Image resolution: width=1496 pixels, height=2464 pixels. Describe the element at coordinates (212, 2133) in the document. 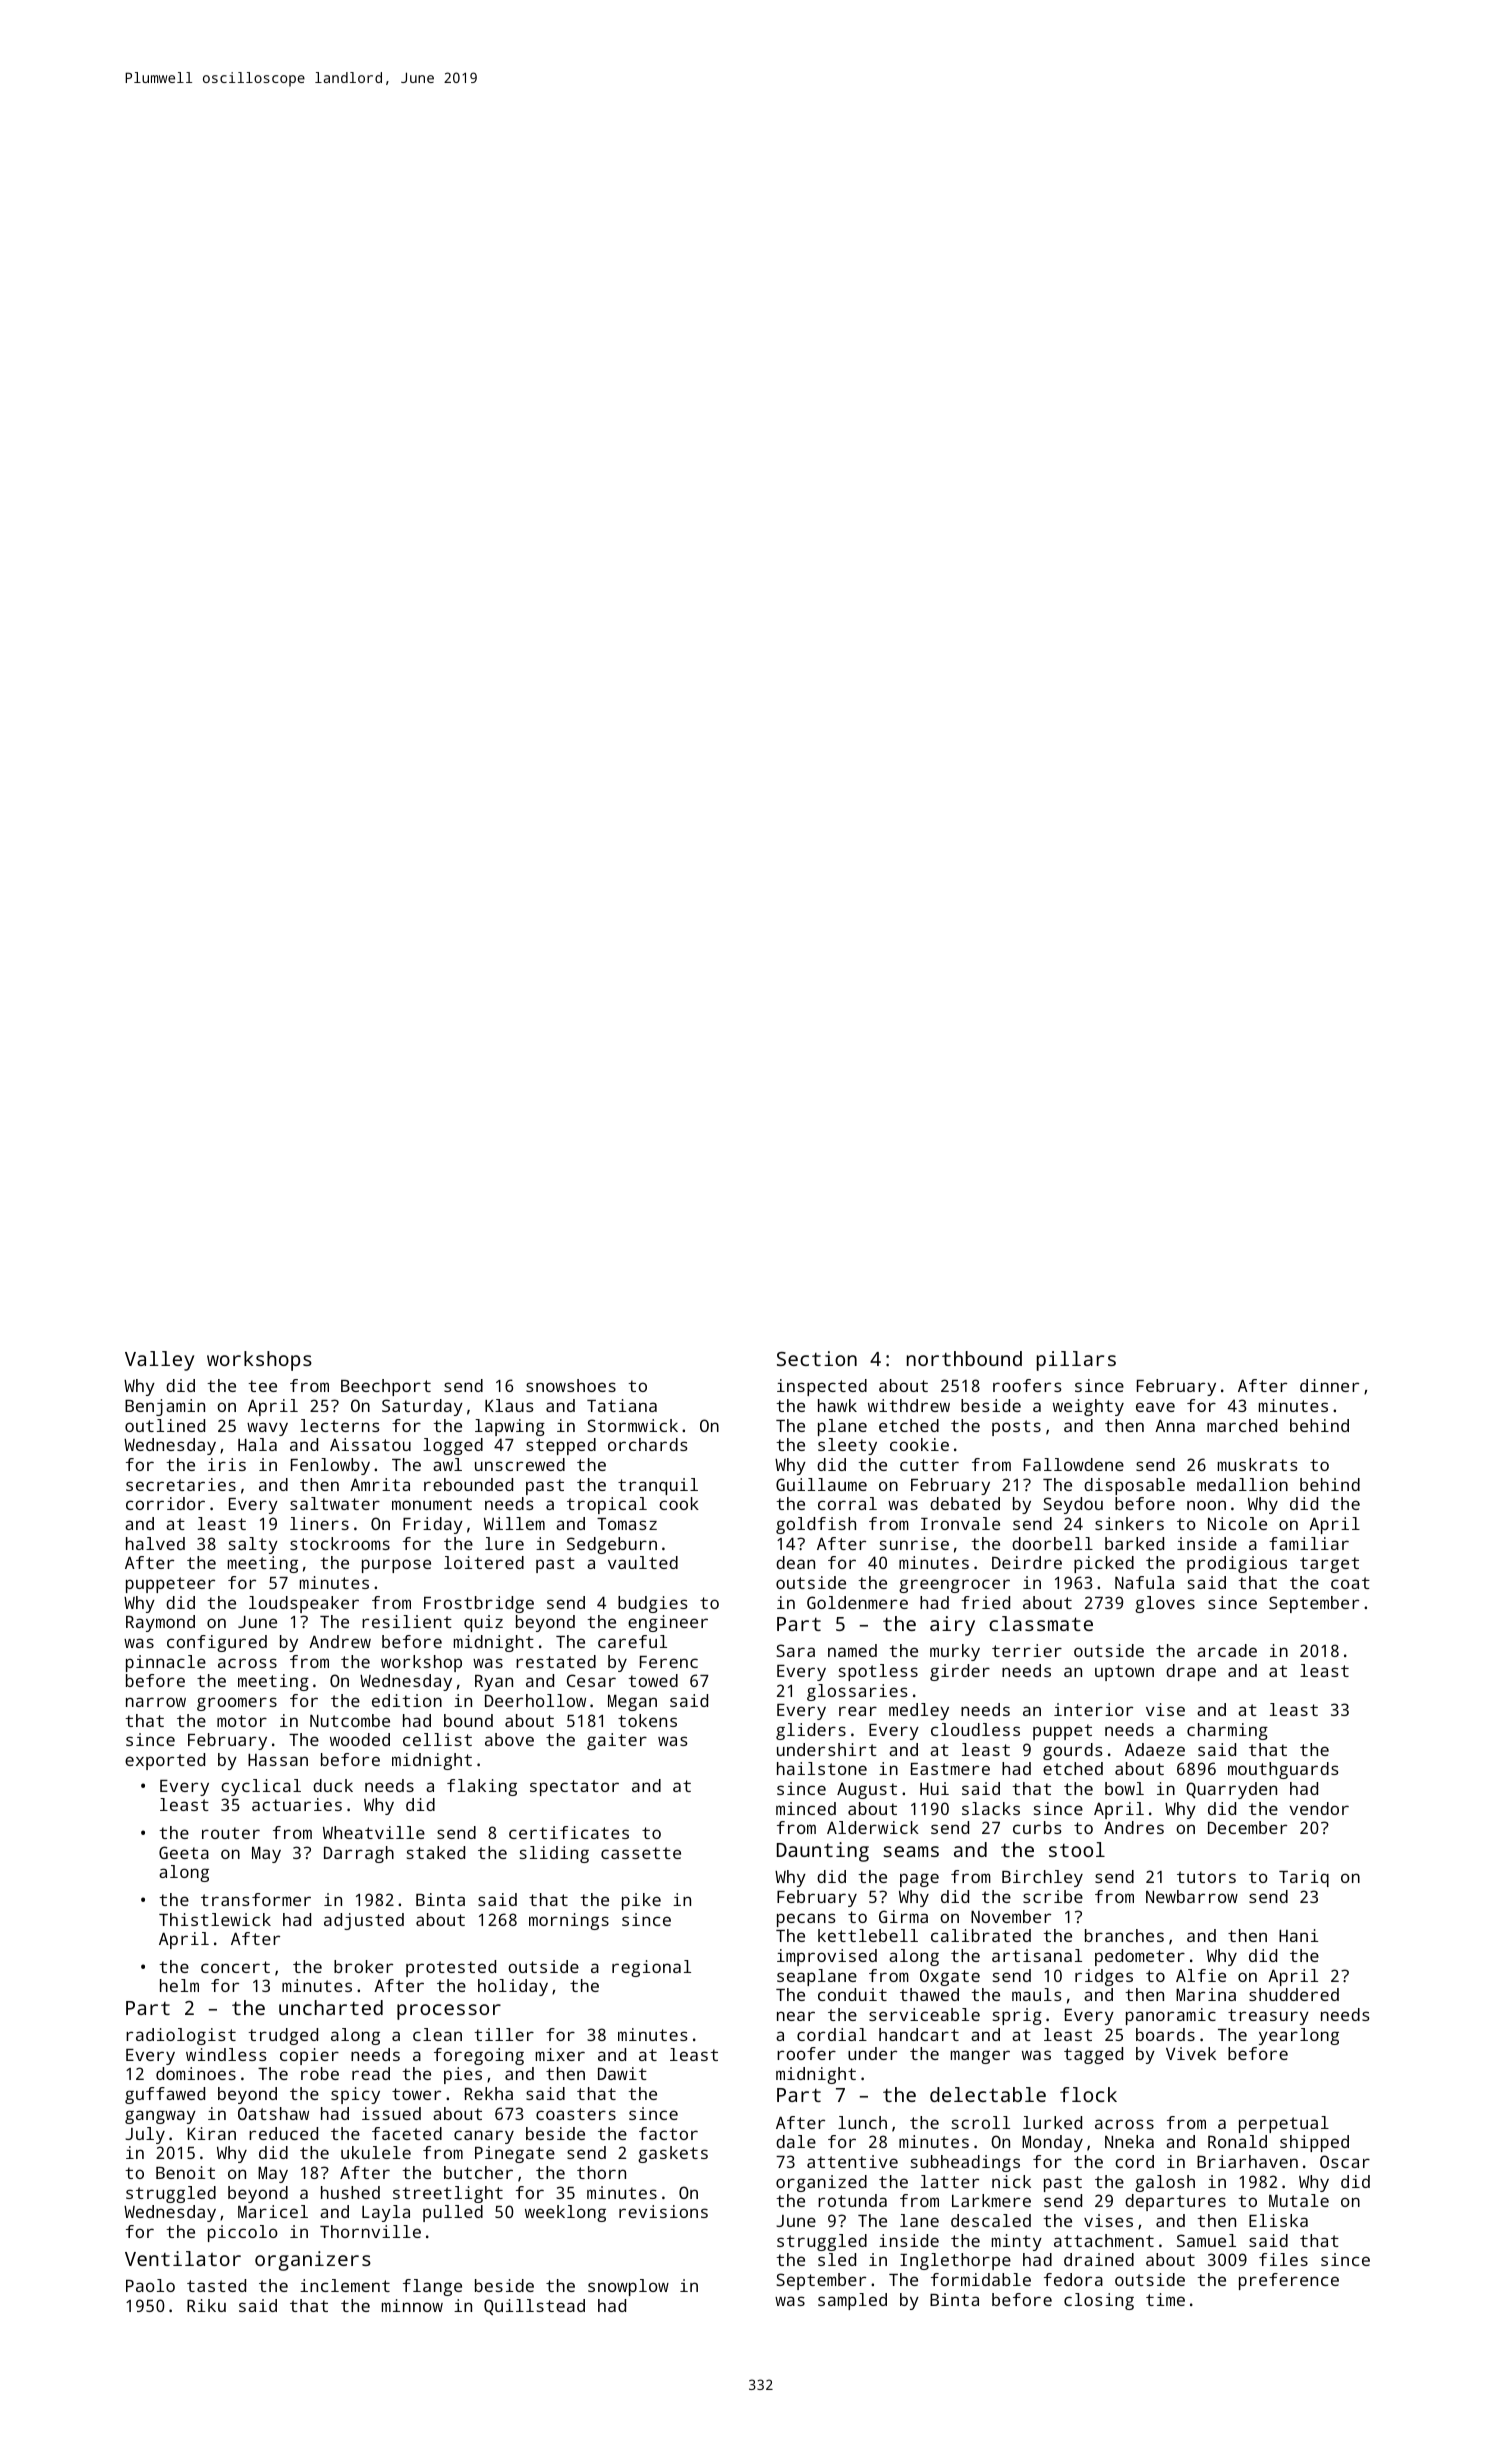

I see `Kiran` at that location.
